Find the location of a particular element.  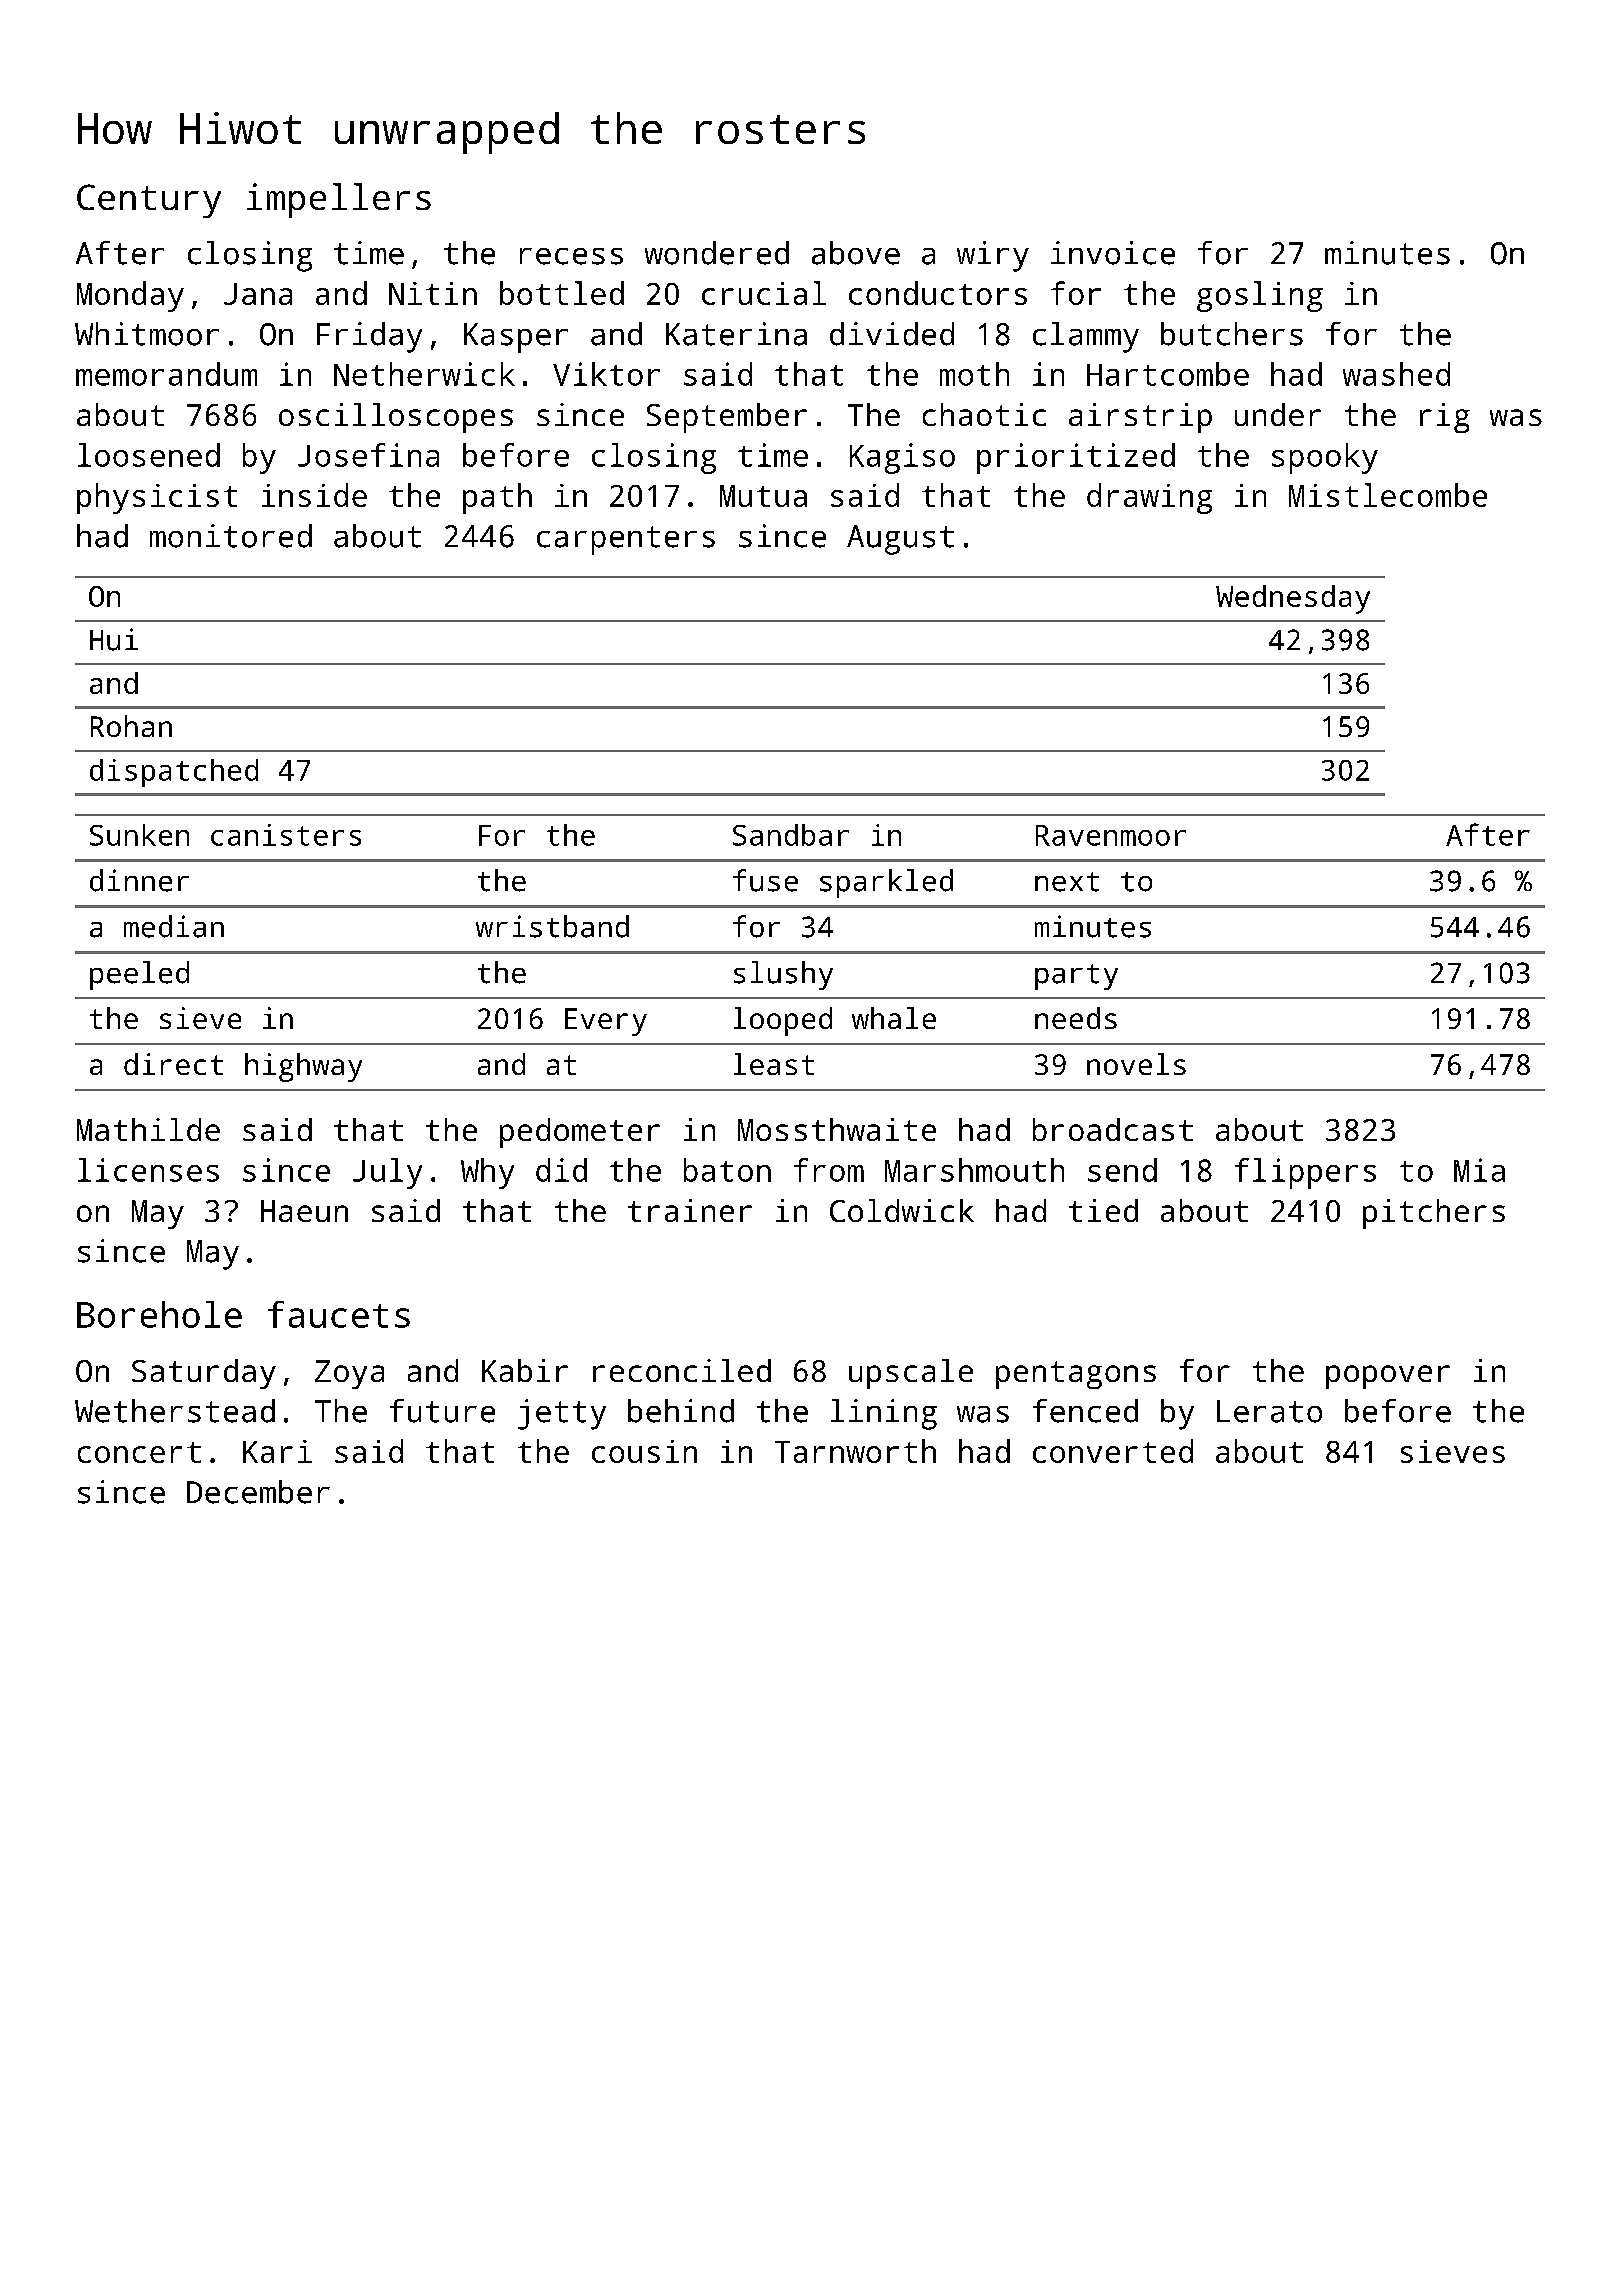

broadcast is located at coordinates (1113, 1129).
